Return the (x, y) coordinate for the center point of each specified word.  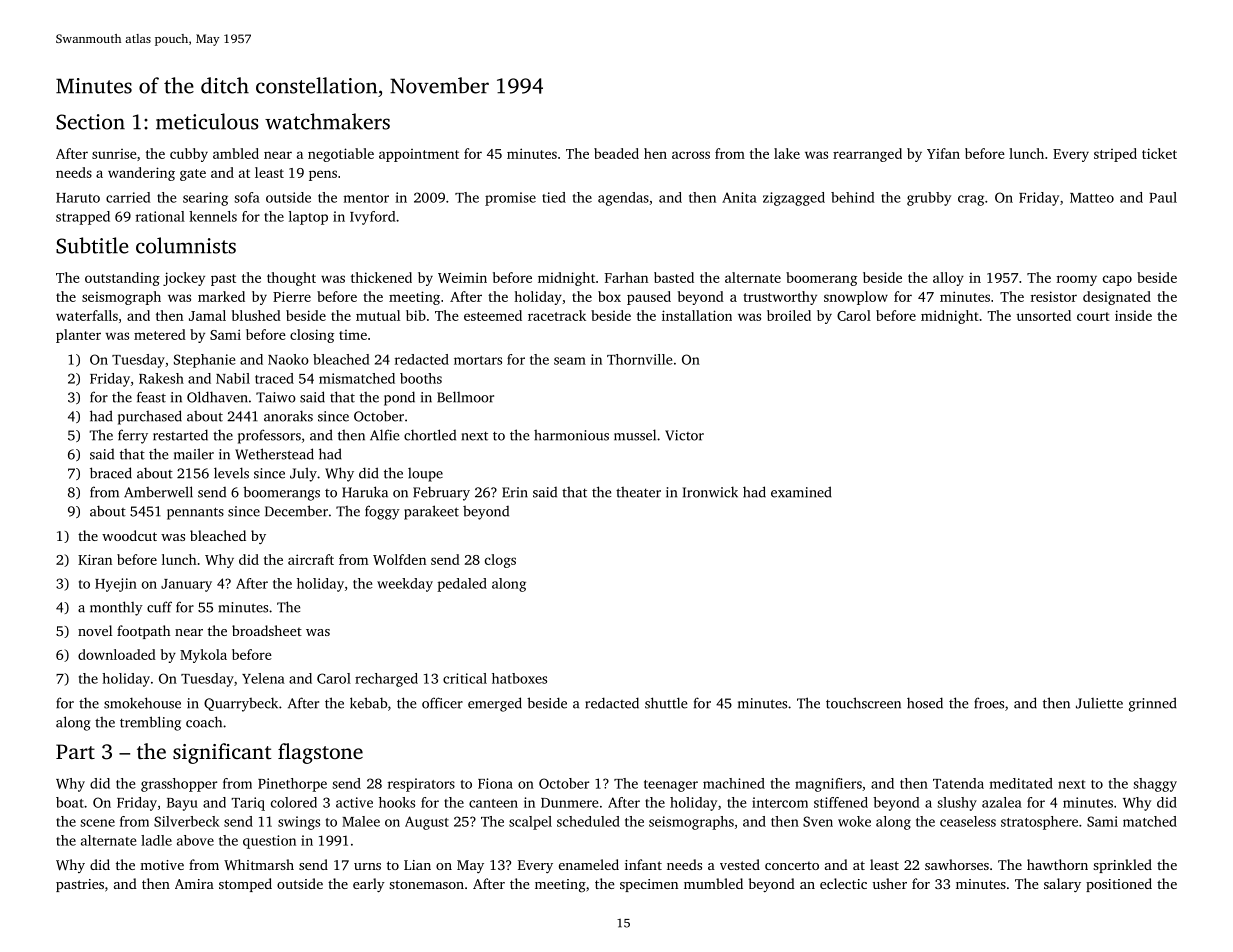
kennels (213, 216)
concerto (792, 865)
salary (1062, 885)
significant (222, 753)
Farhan (626, 277)
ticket (1159, 153)
